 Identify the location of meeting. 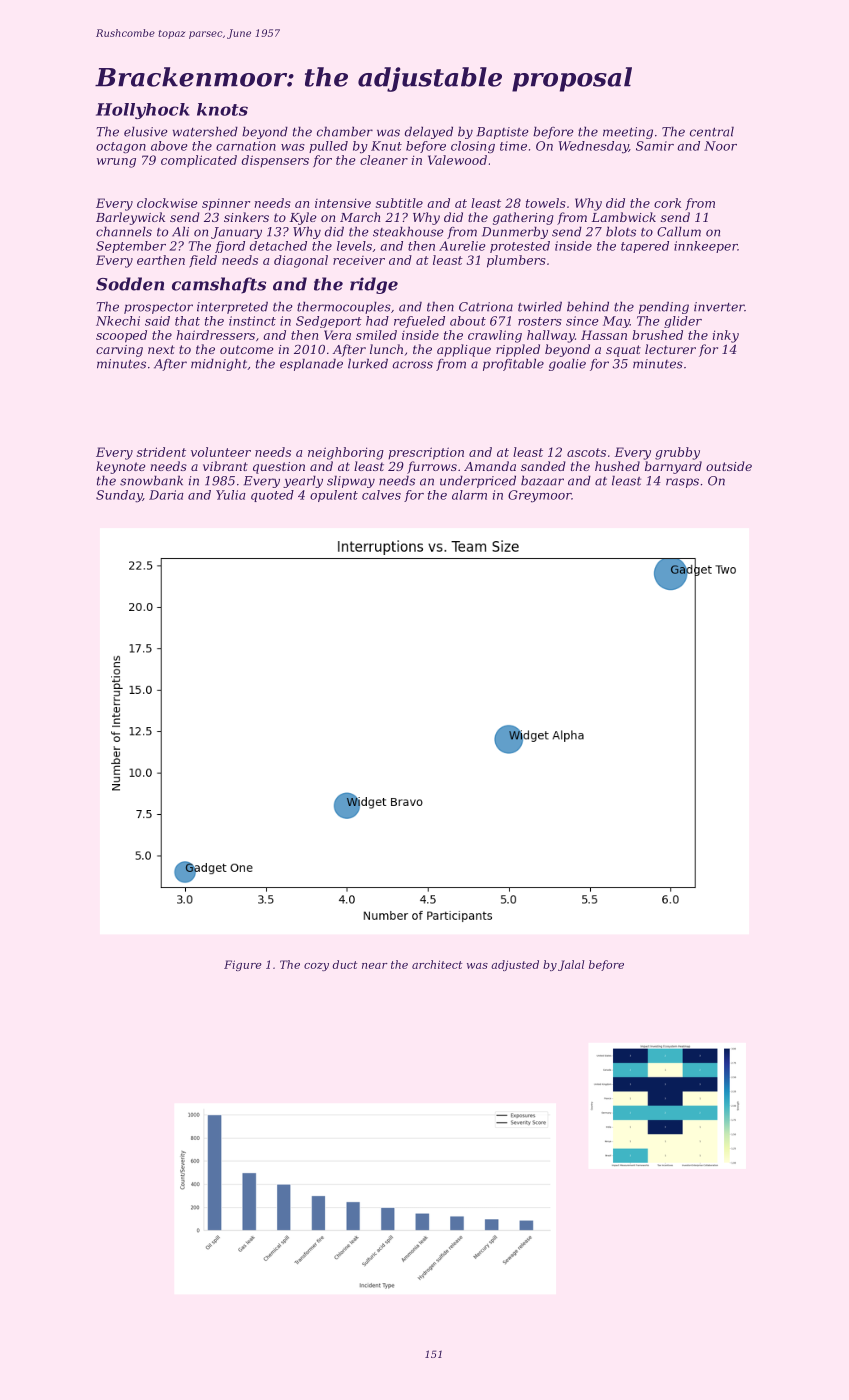
(628, 133).
